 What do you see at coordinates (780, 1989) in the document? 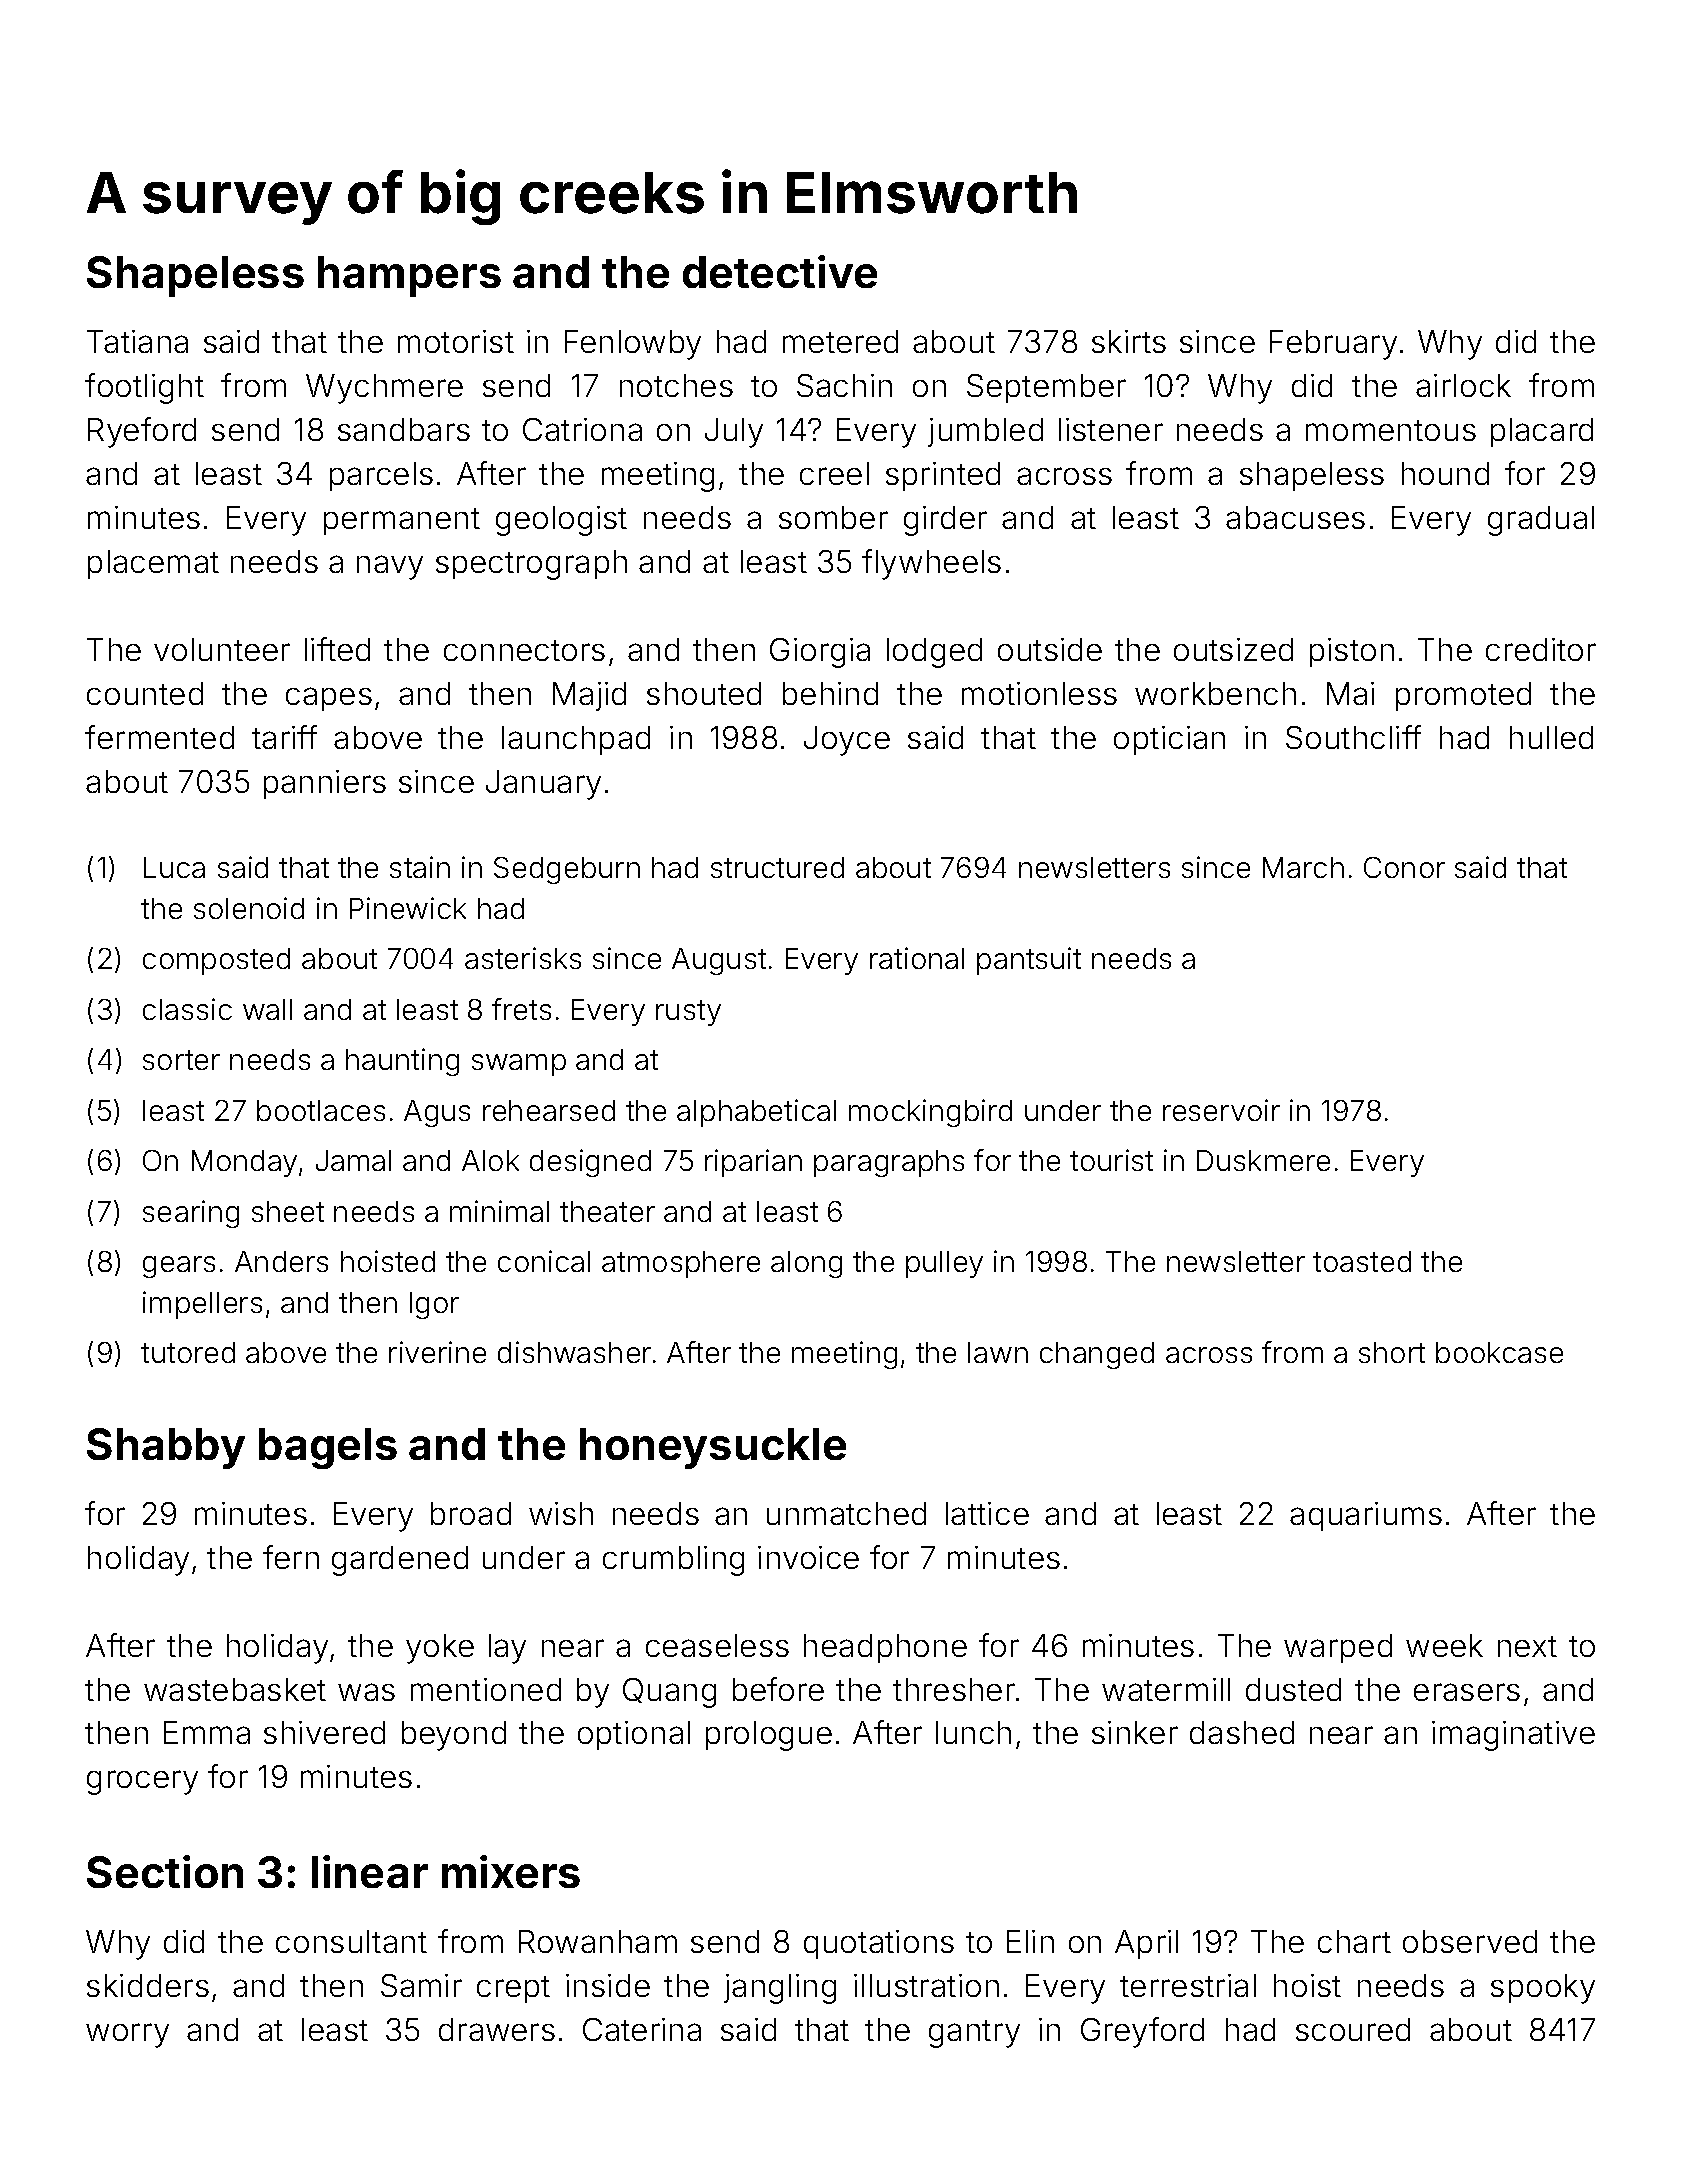
I see `jangling` at bounding box center [780, 1989].
